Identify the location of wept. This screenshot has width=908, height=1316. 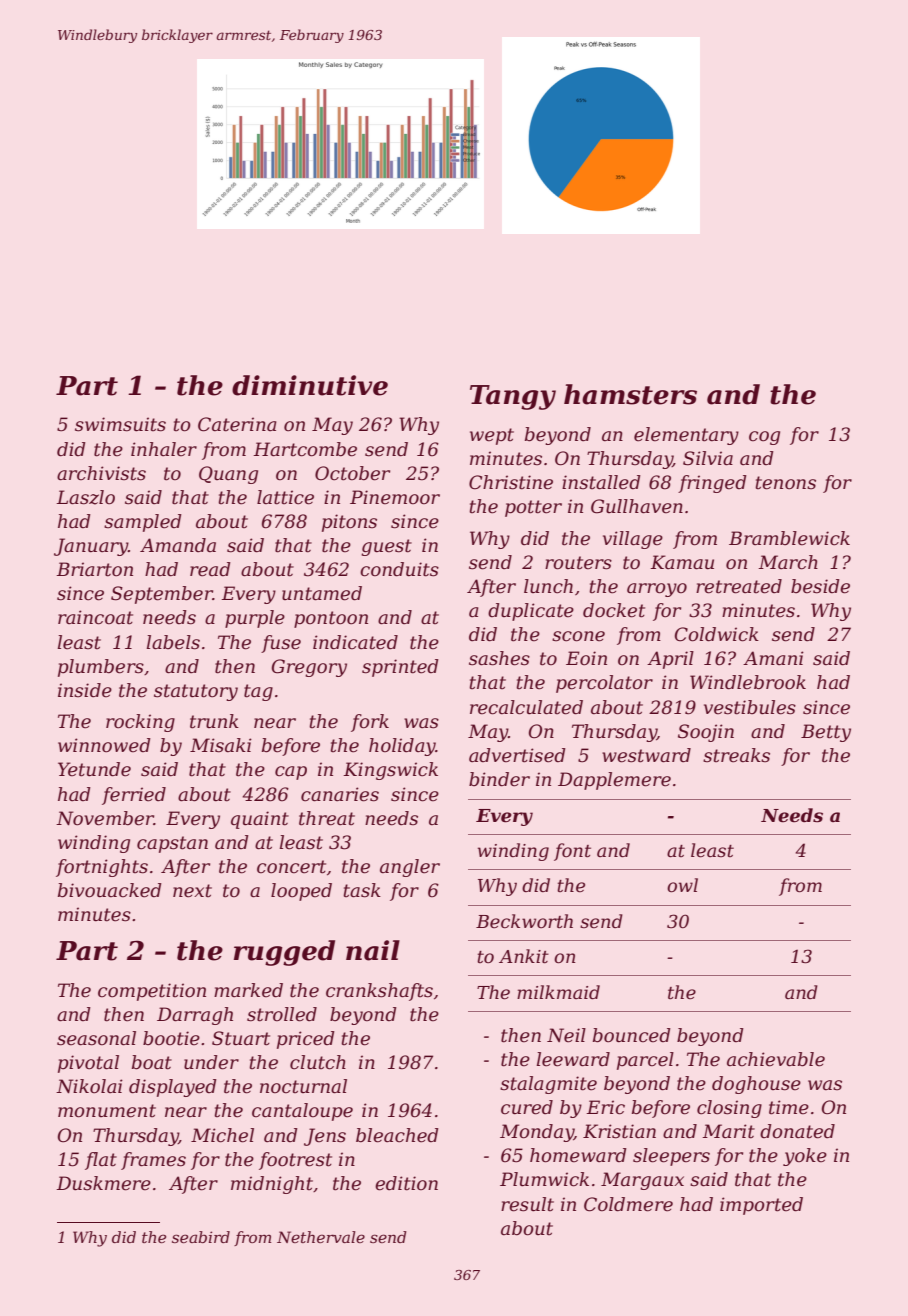
(492, 436).
